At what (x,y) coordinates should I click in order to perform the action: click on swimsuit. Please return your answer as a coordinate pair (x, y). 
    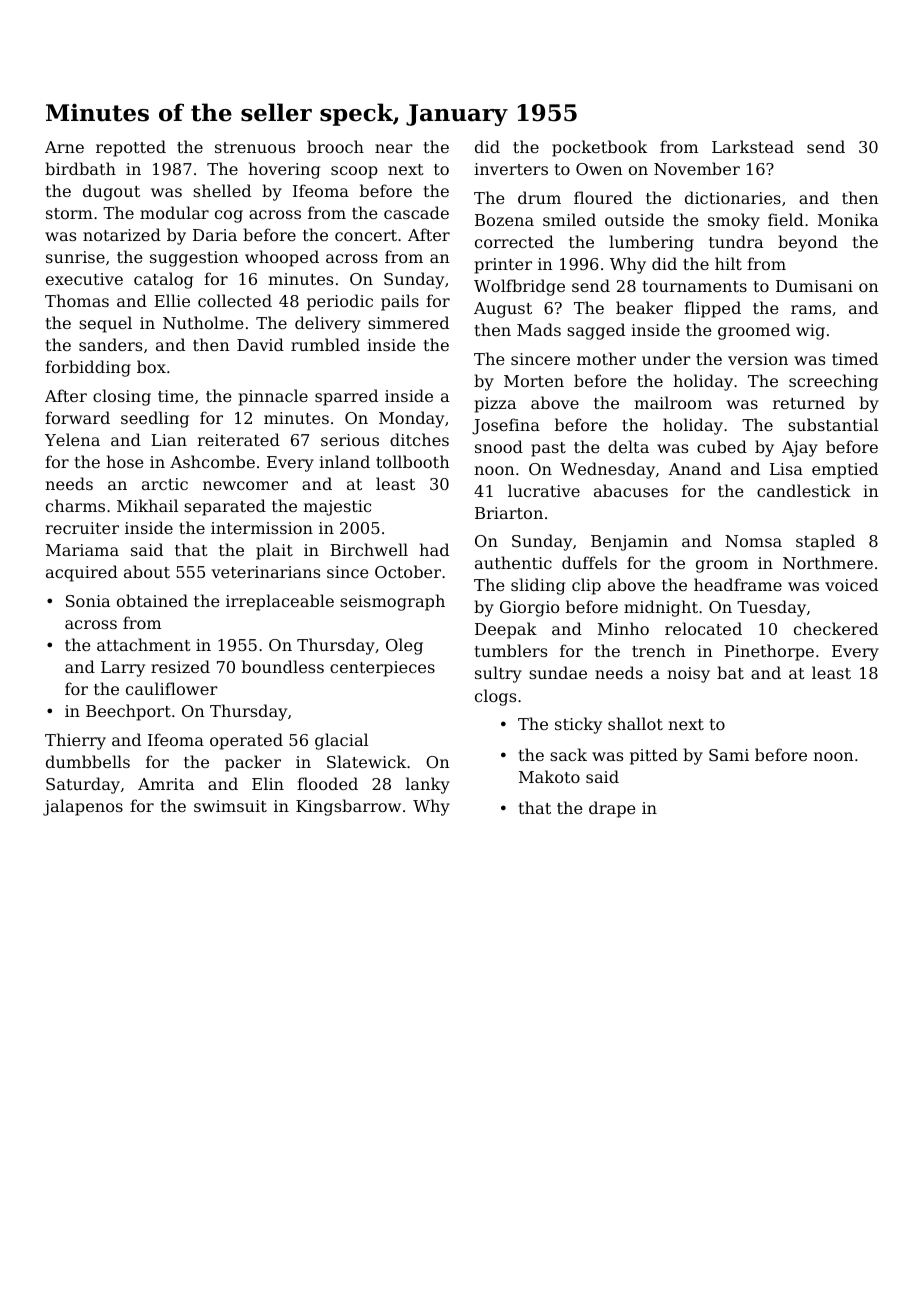
    Looking at the image, I should click on (230, 806).
